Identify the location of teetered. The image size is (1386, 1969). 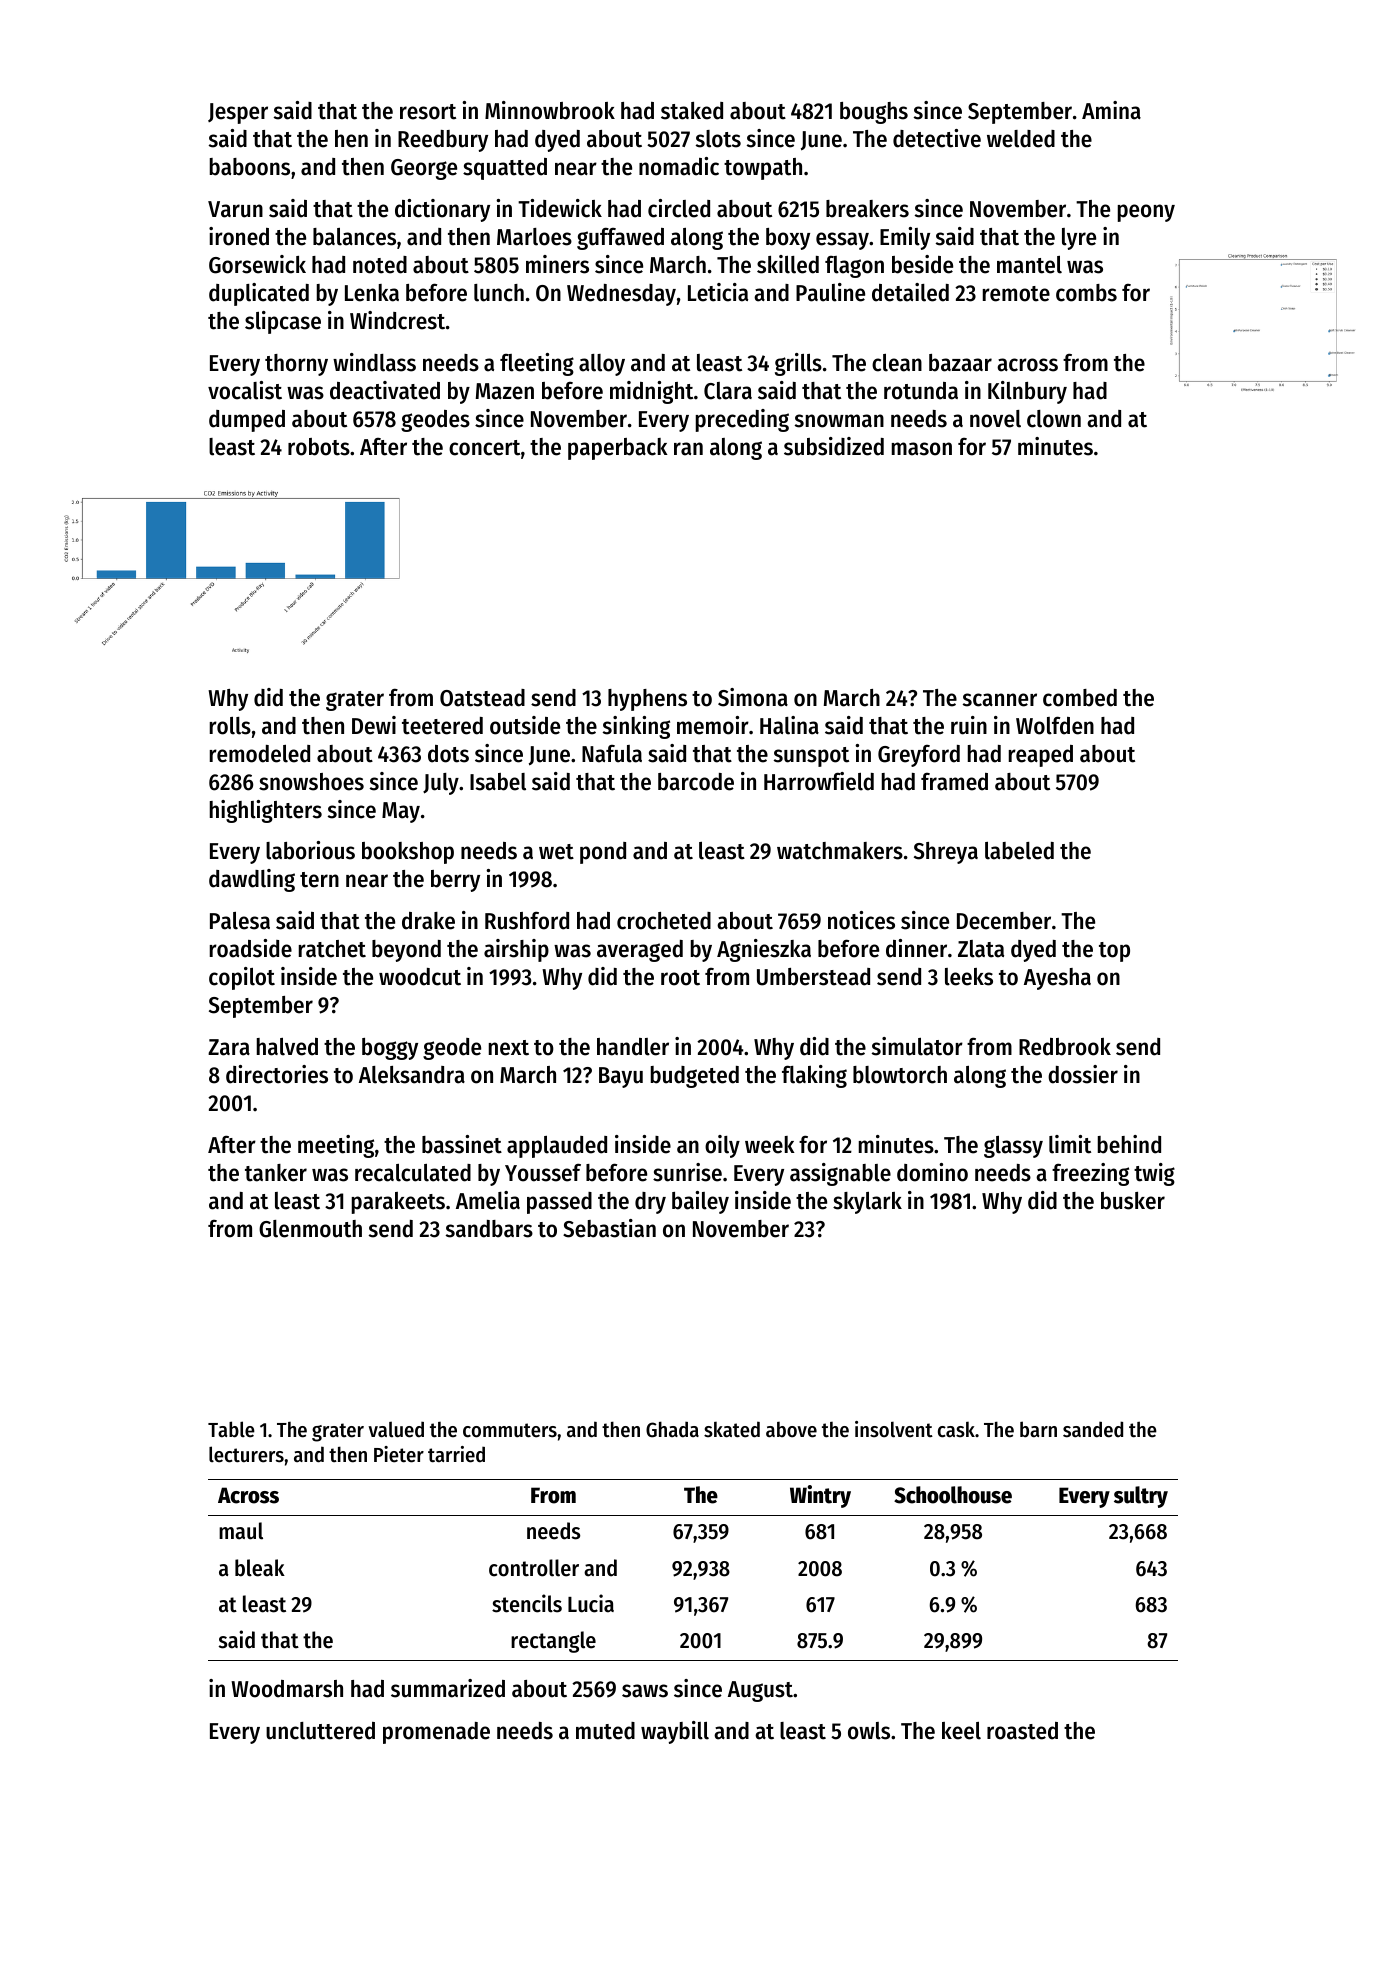
(442, 726).
